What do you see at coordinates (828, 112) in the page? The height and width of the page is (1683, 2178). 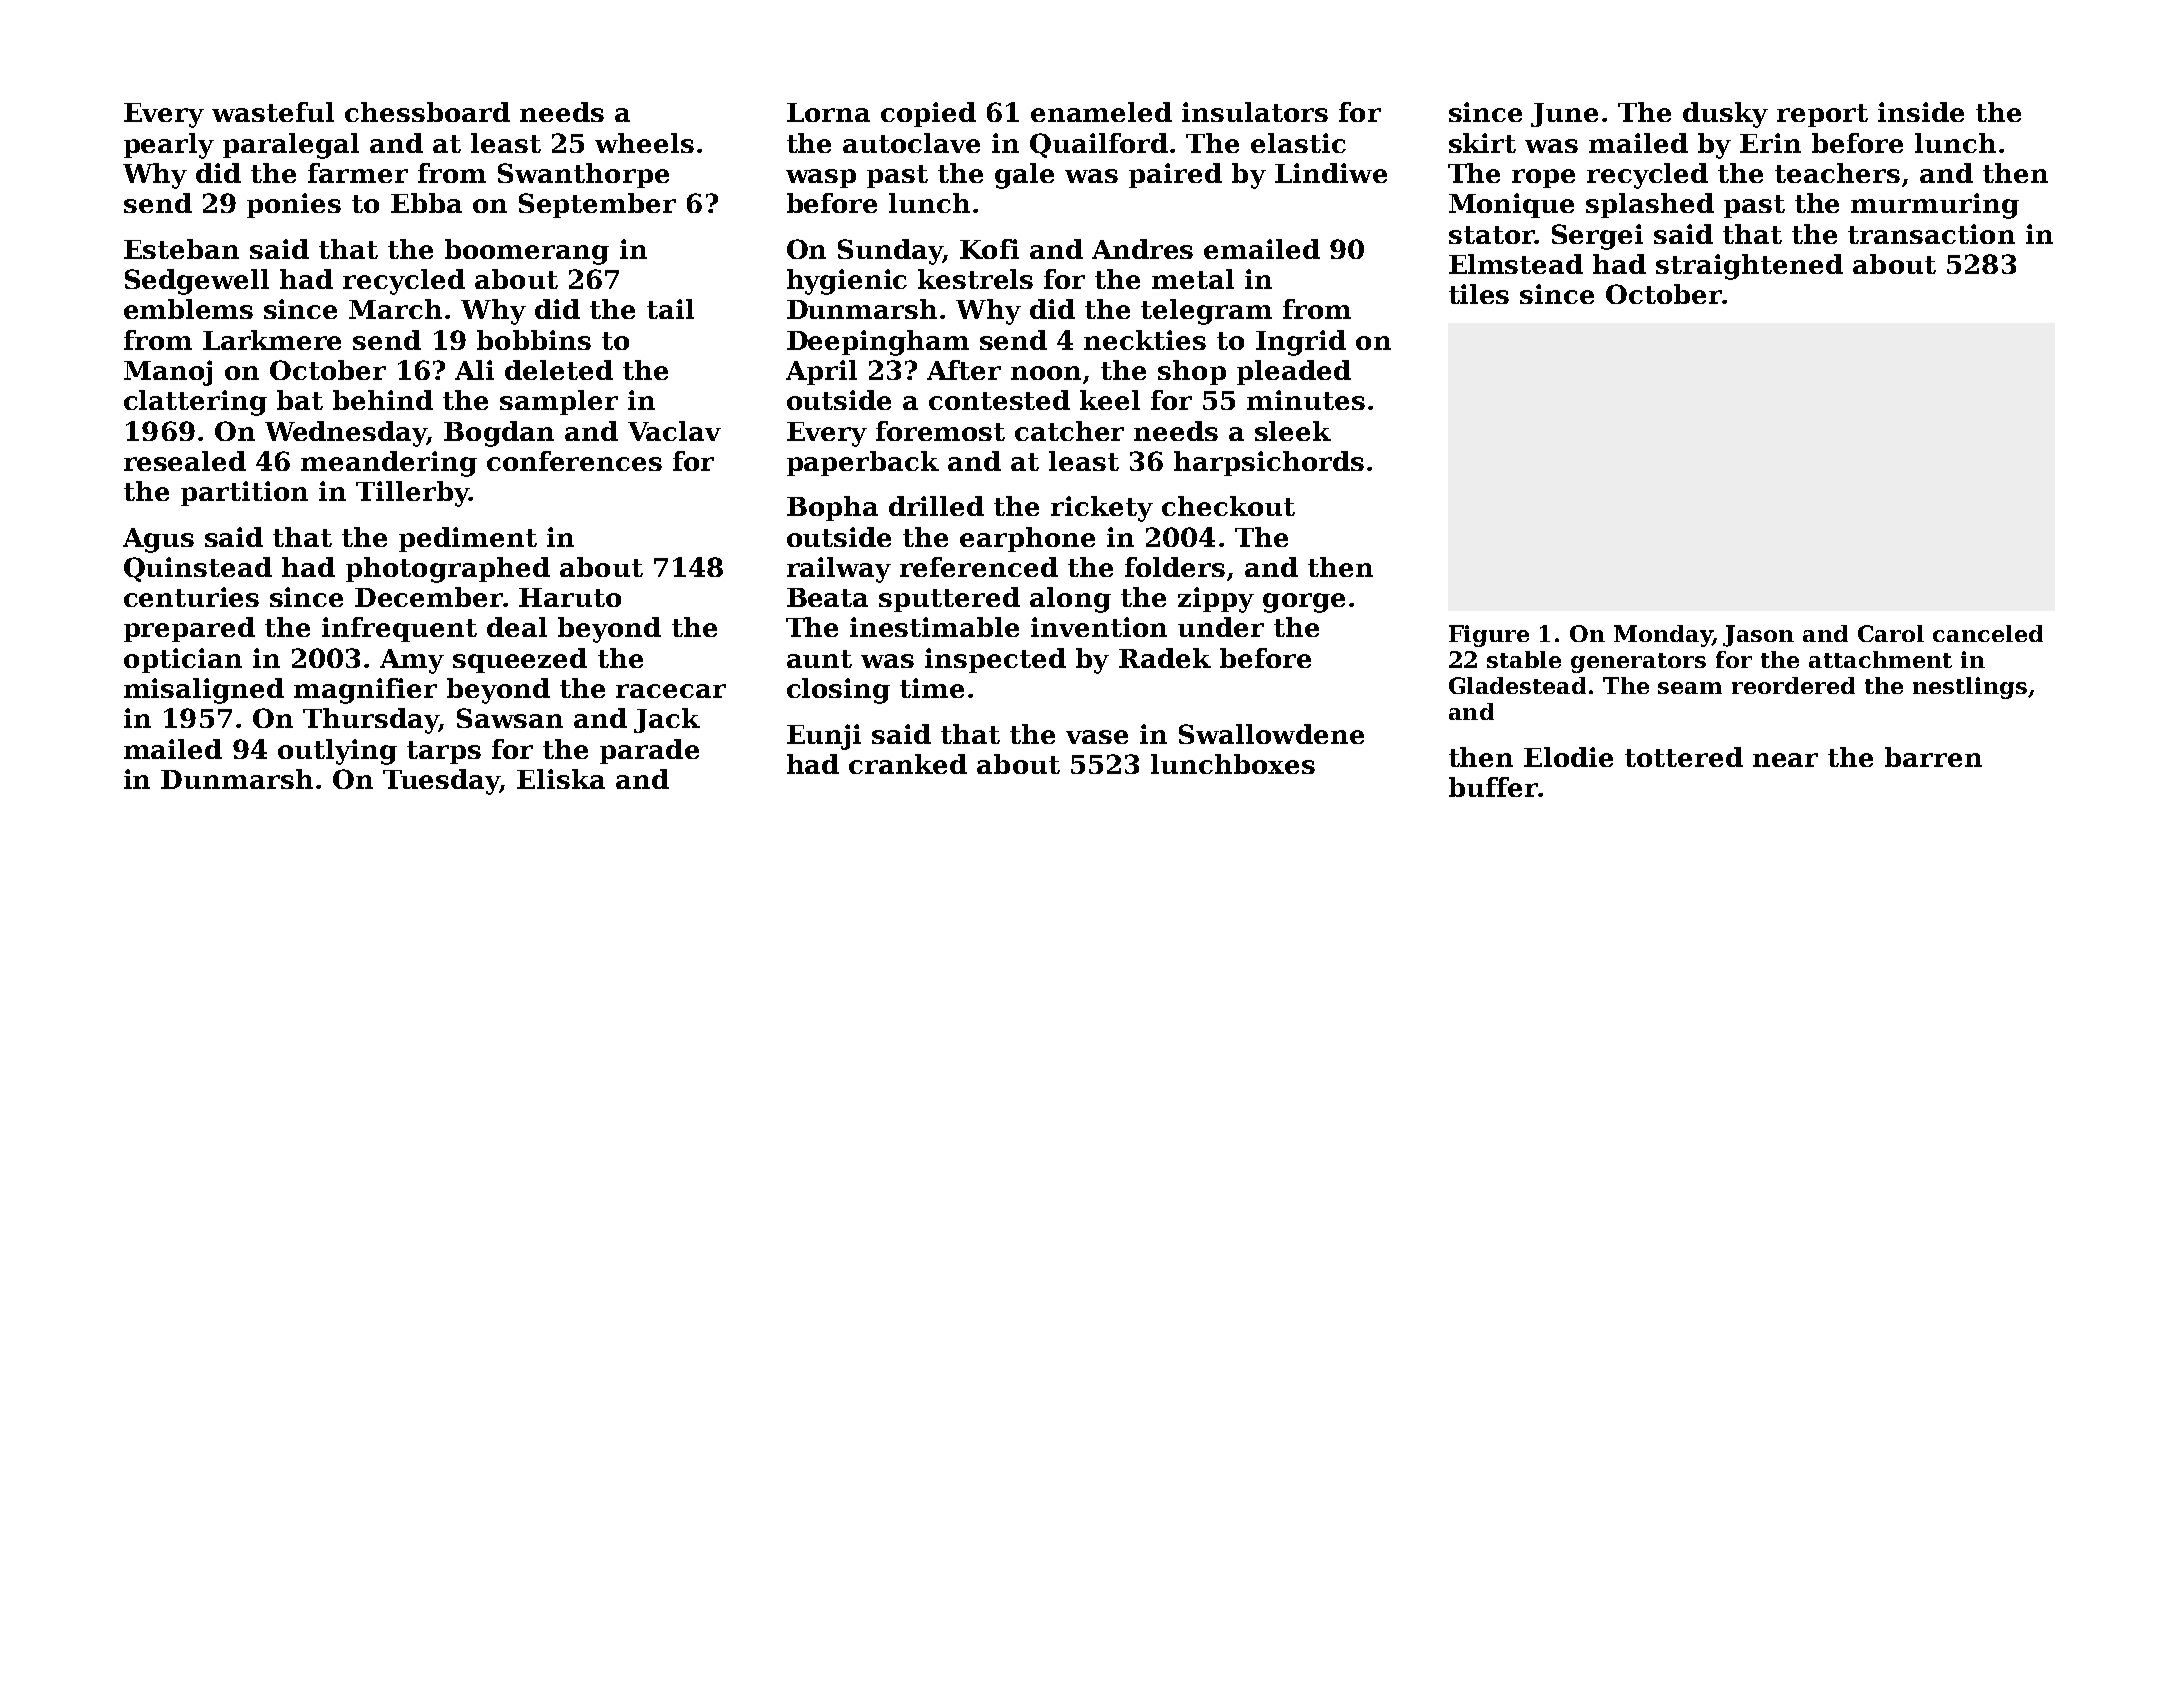 I see `Lorna` at bounding box center [828, 112].
